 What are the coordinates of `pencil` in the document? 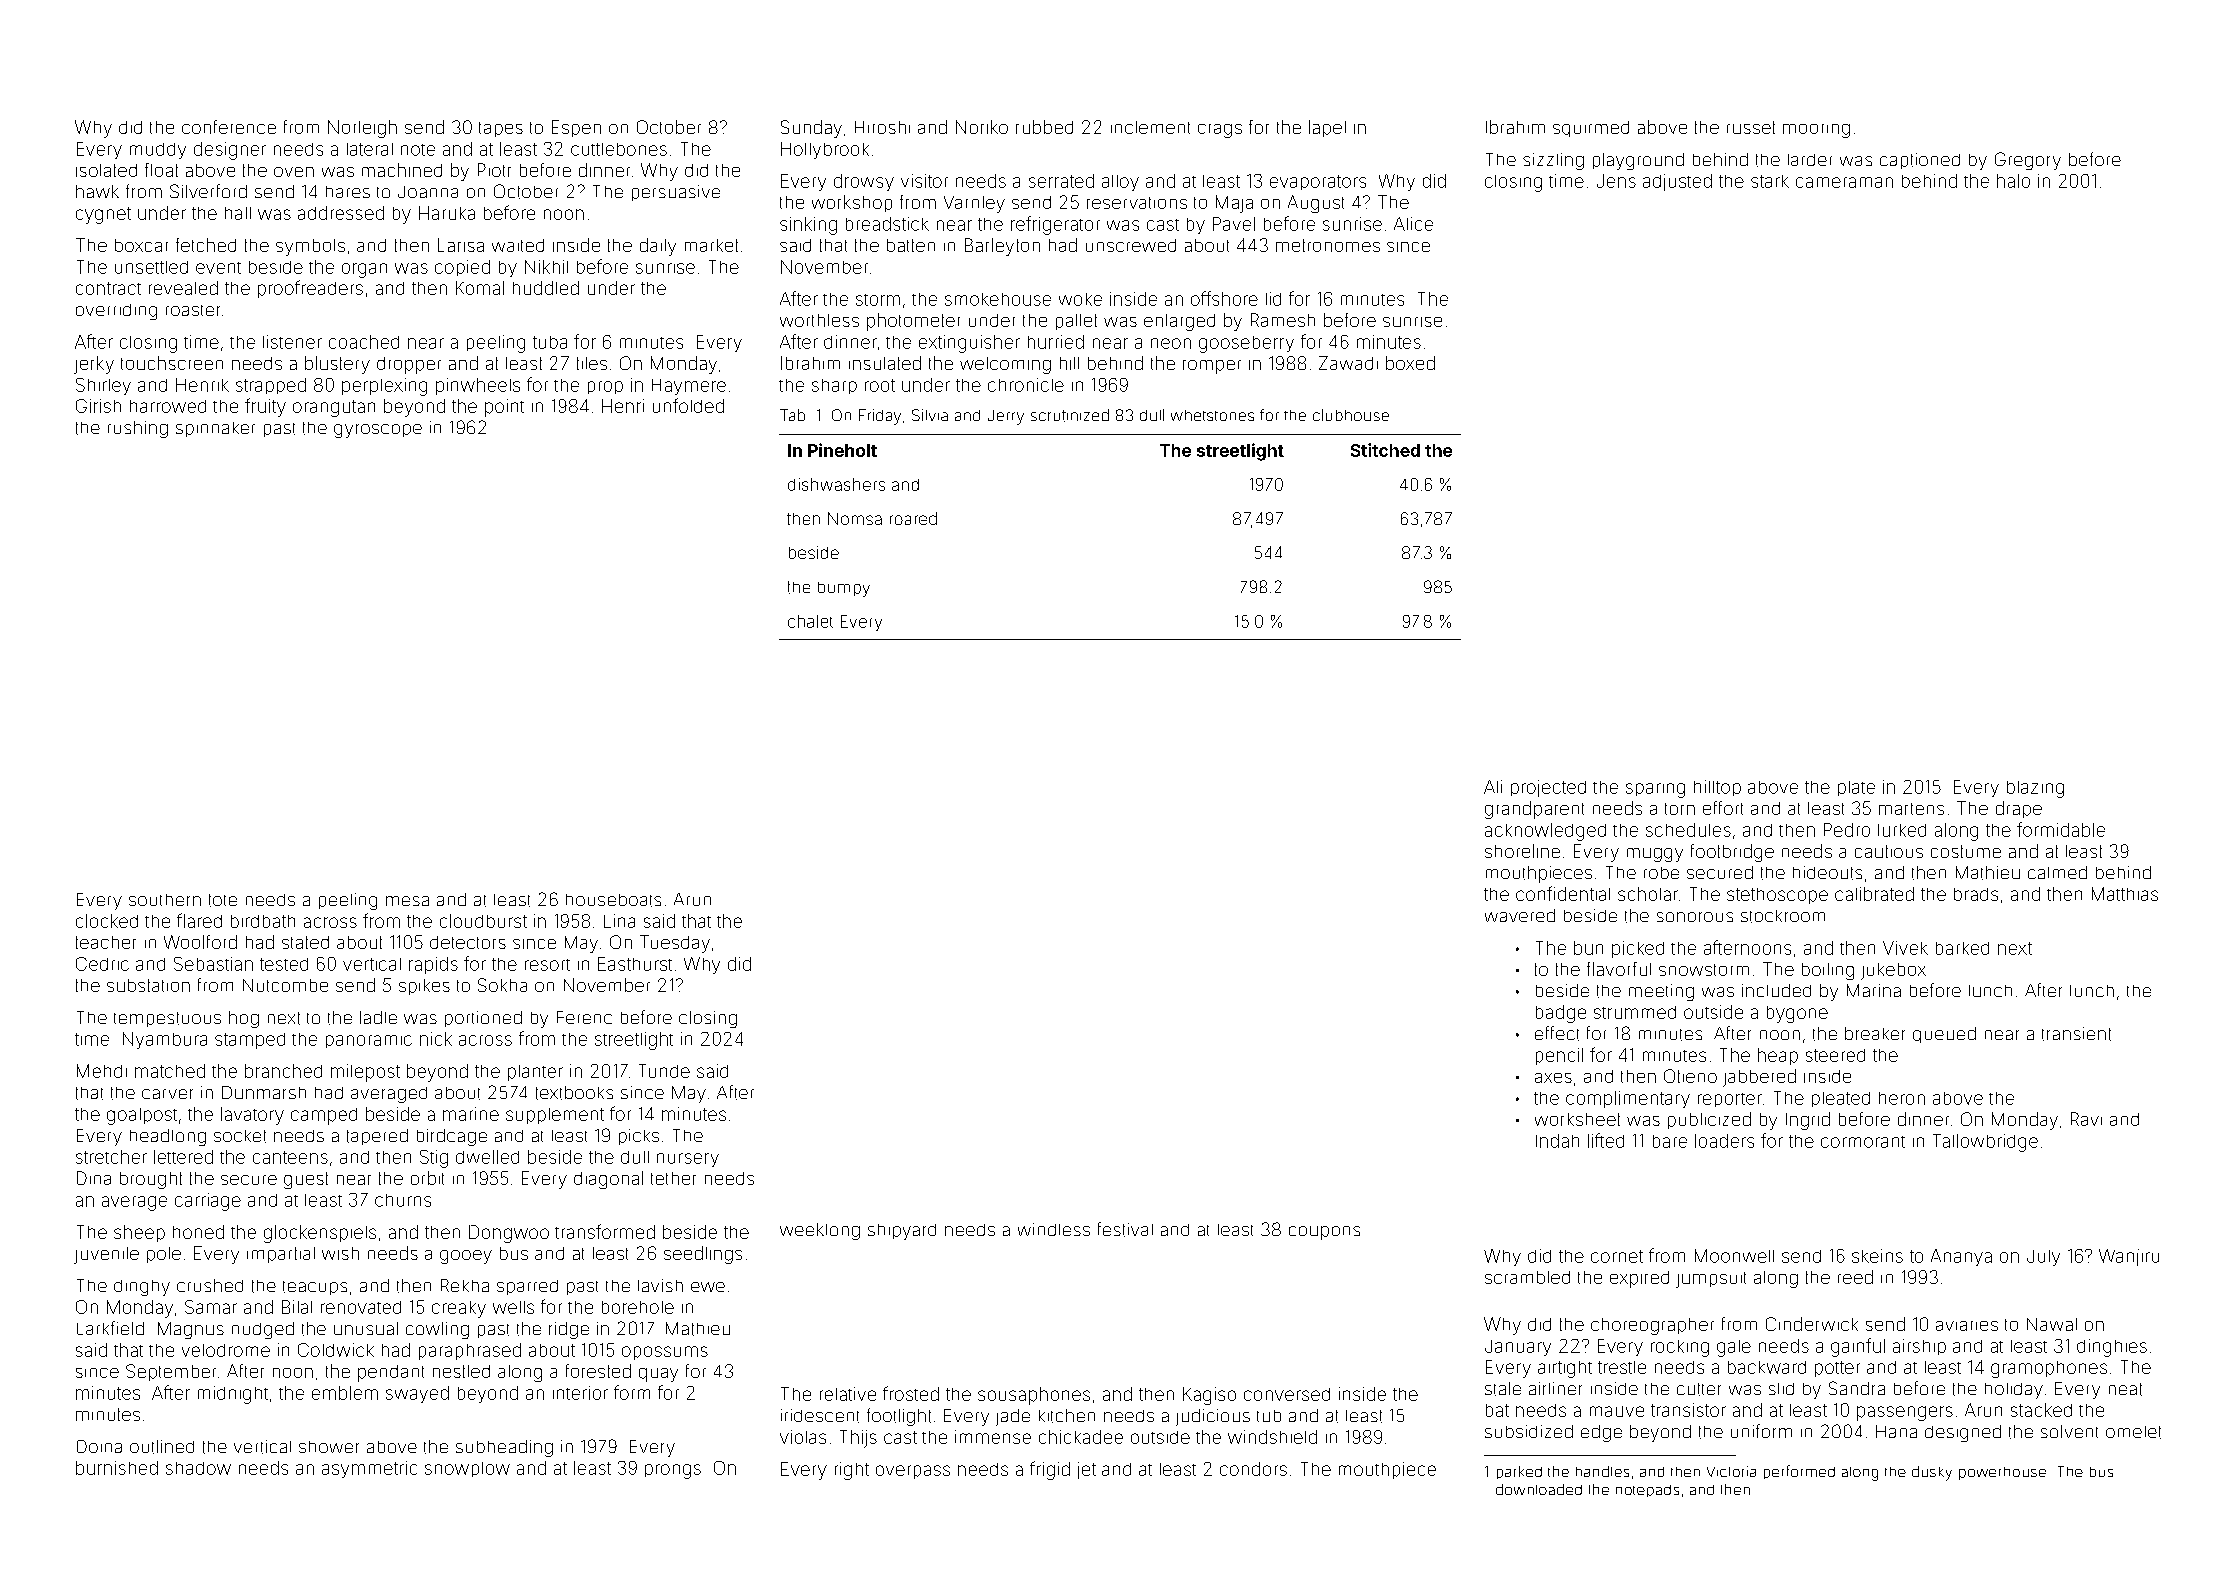 It's located at (1559, 1056).
